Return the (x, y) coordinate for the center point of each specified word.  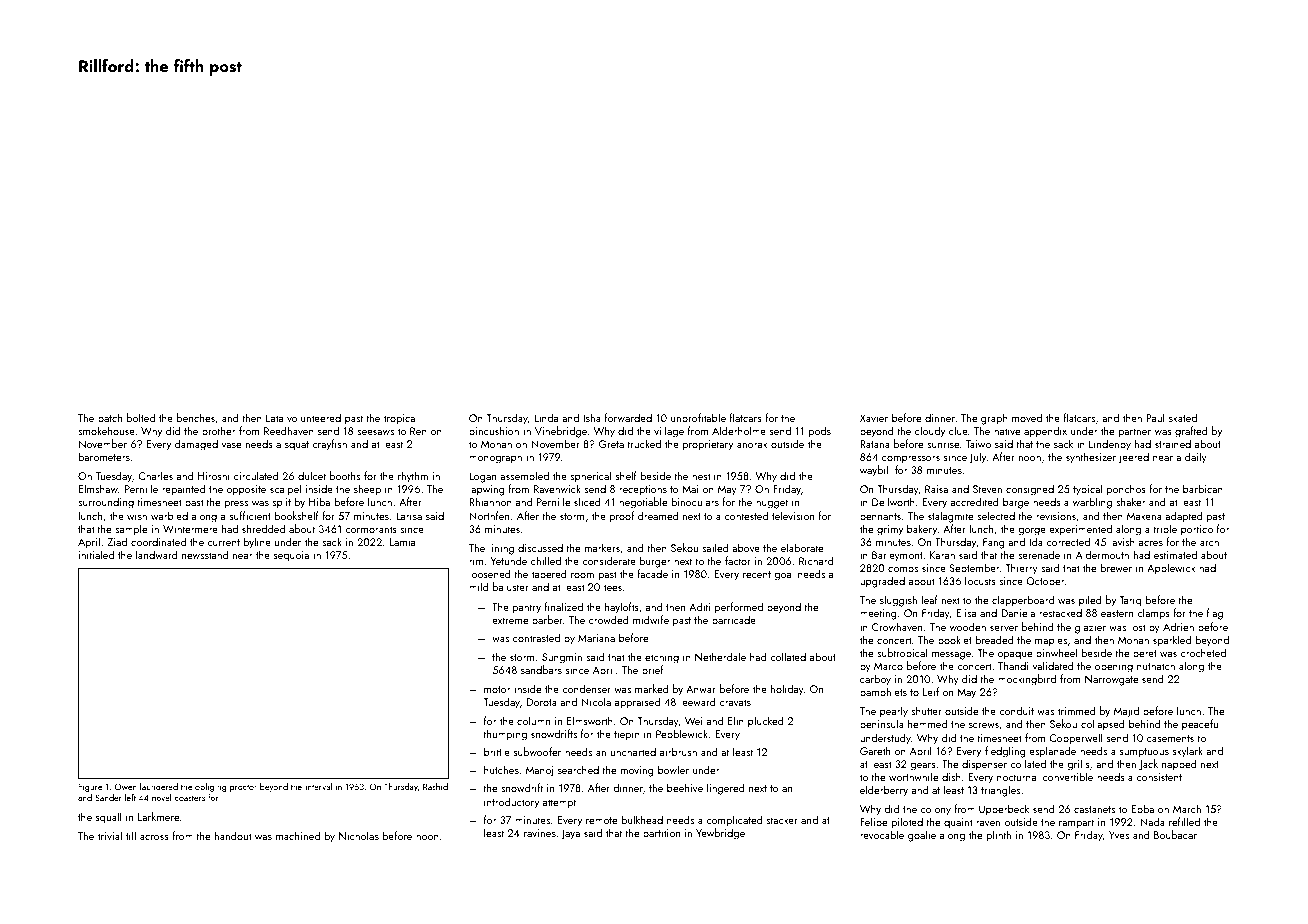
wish (137, 515)
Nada (1152, 821)
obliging (211, 787)
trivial (110, 835)
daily (1196, 458)
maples (1051, 641)
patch (110, 418)
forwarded (628, 417)
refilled (1184, 821)
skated (1183, 417)
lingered (726, 789)
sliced (587, 501)
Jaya (570, 834)
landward (157, 554)
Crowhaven (897, 626)
